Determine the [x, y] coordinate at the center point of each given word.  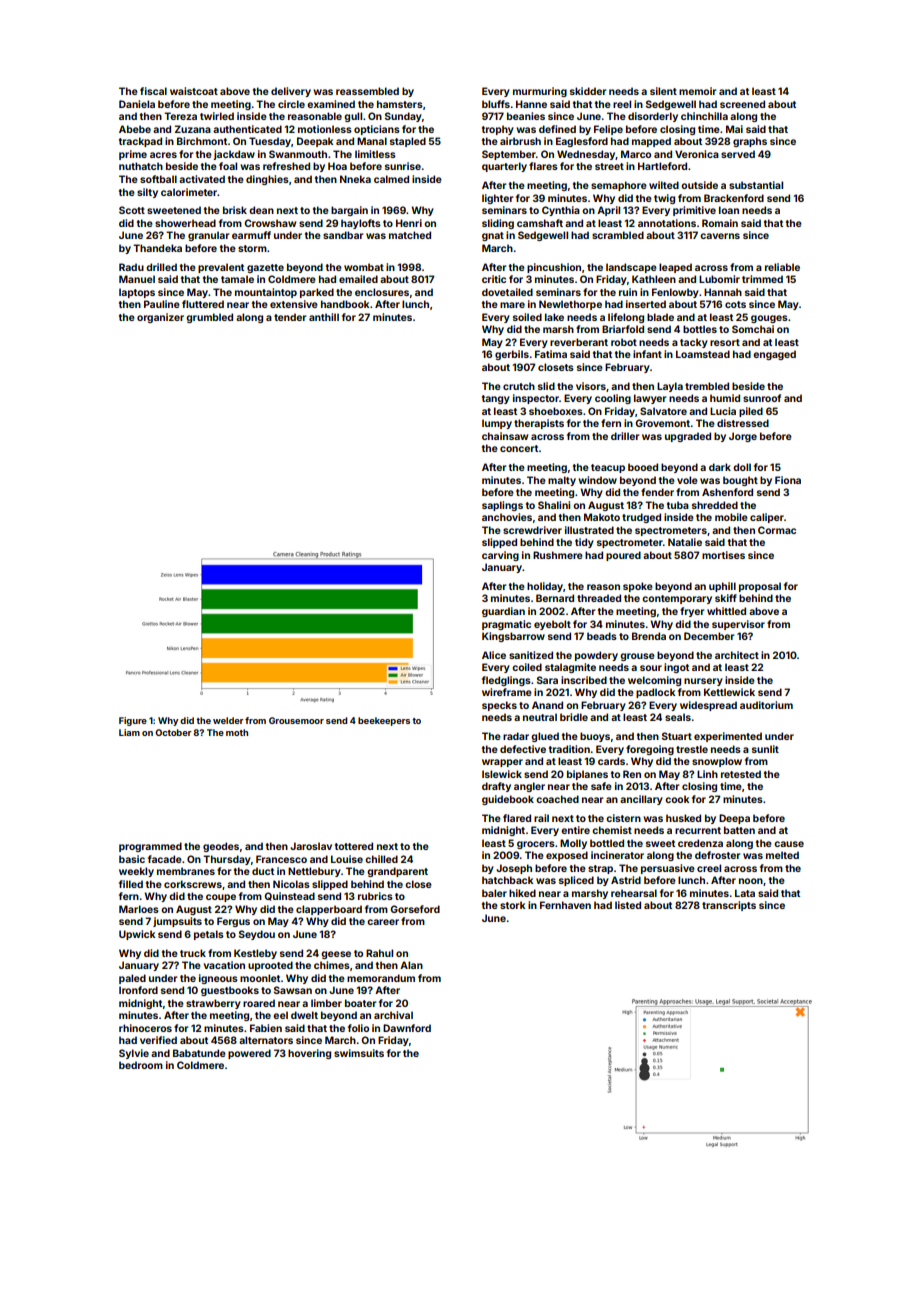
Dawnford [407, 1028]
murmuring [540, 92]
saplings [502, 506]
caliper [767, 518]
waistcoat [194, 91]
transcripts [729, 906]
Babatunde [199, 1053]
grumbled [209, 318]
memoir [697, 91]
